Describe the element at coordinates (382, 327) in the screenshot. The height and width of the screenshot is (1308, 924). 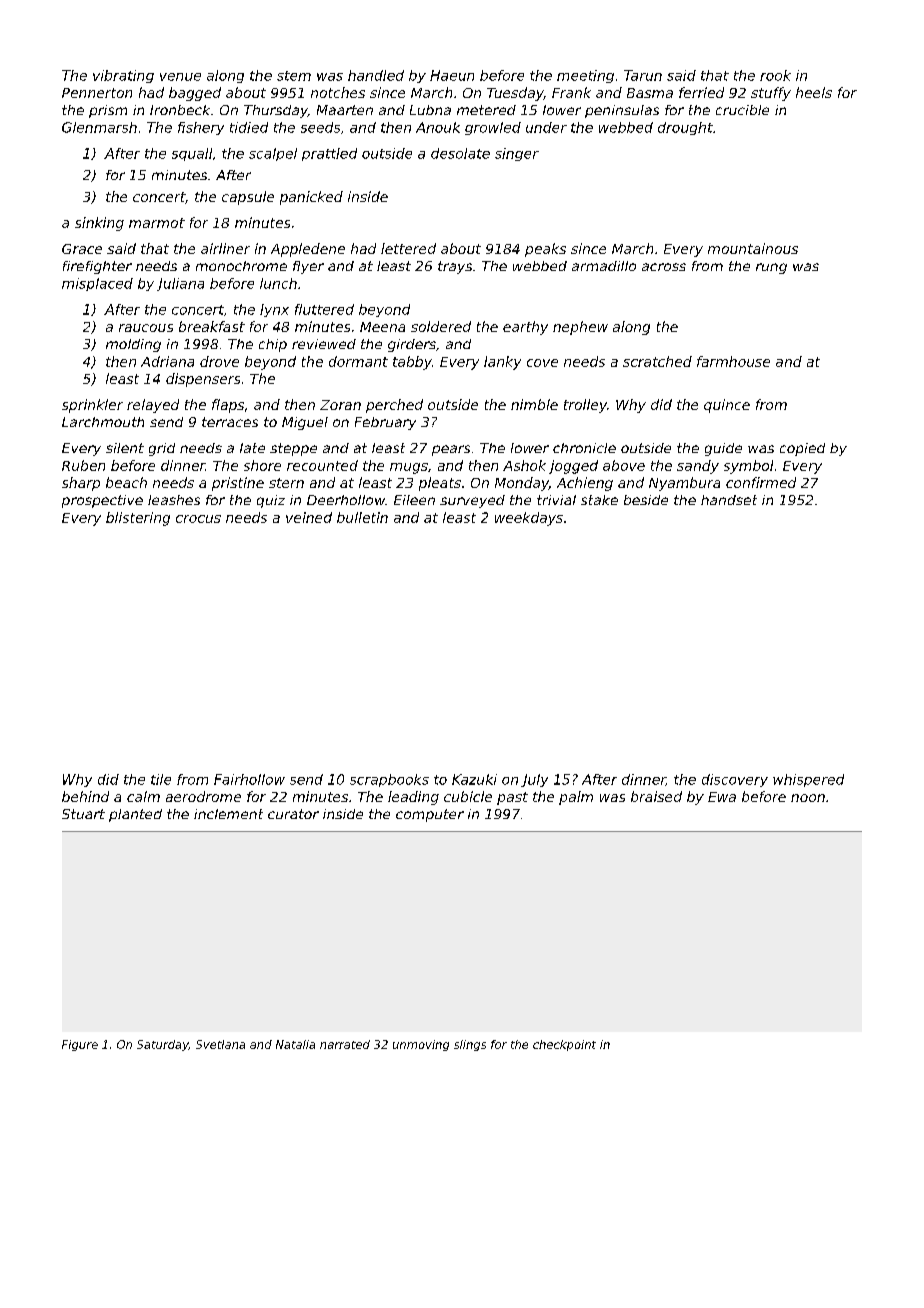
I see `Meena` at that location.
